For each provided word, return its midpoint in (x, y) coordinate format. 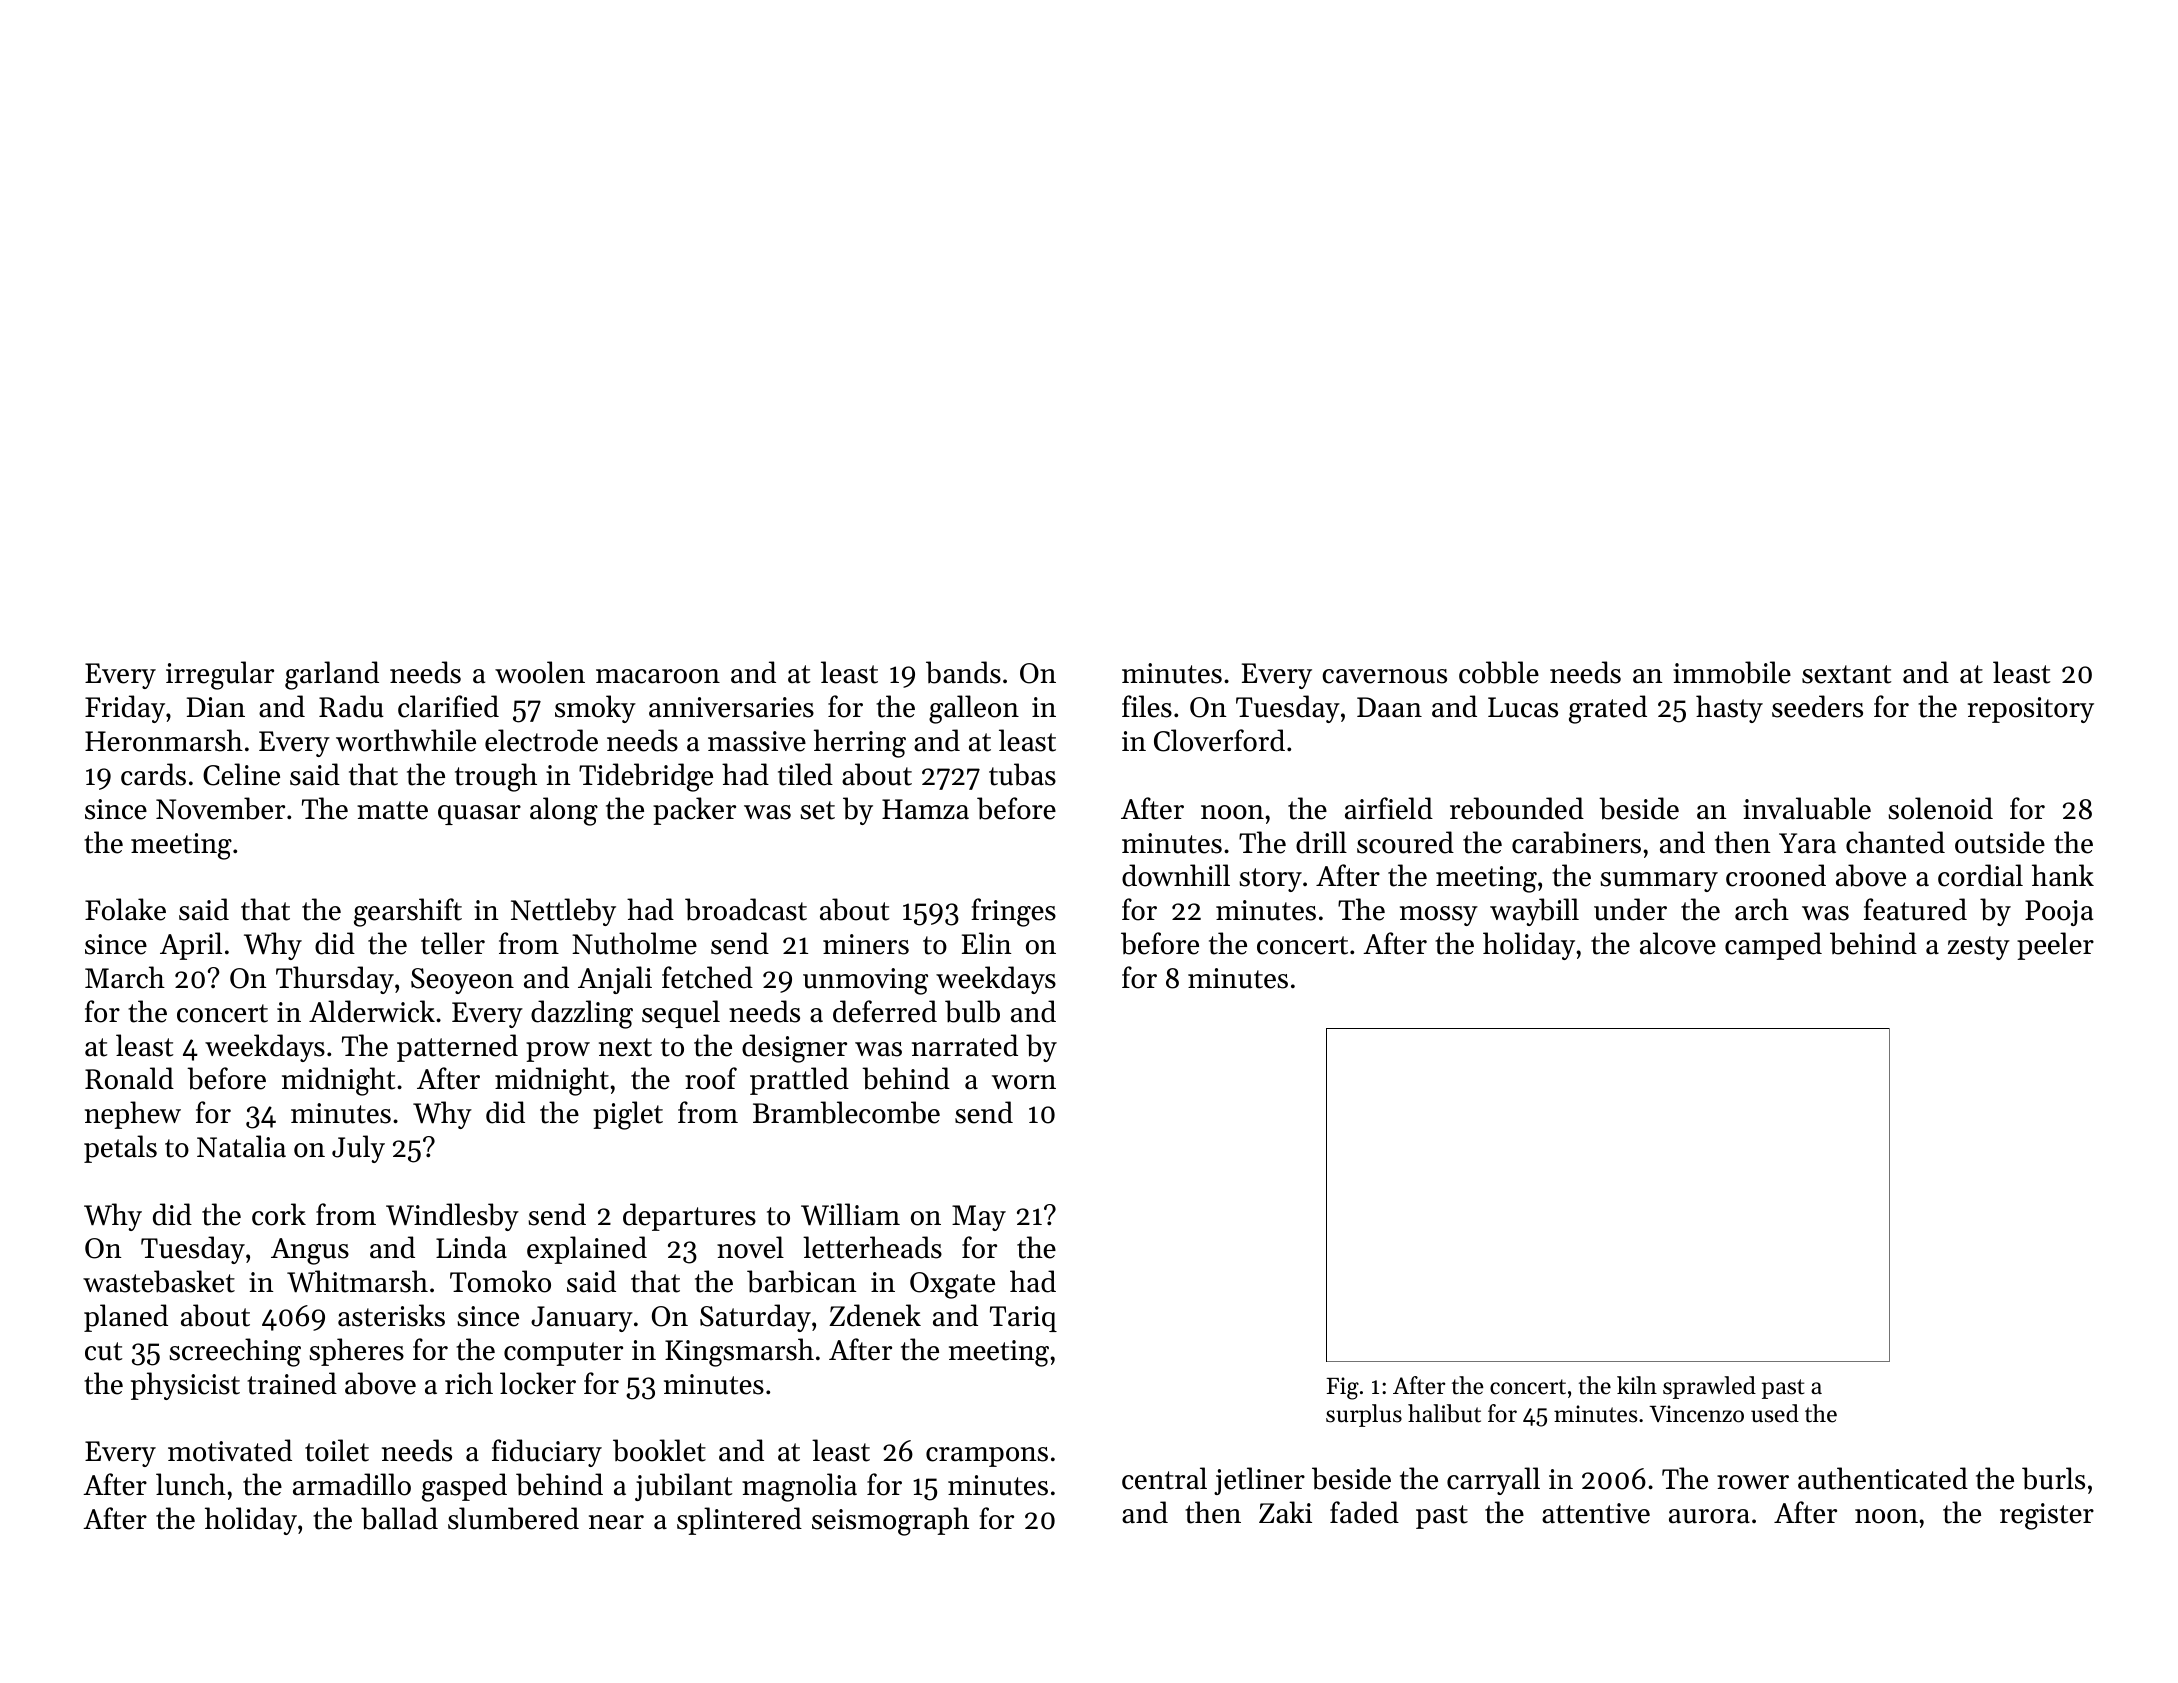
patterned (457, 1048)
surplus (1364, 1415)
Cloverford (1219, 740)
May (979, 1218)
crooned (1776, 875)
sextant (1846, 674)
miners (866, 944)
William (850, 1214)
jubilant (683, 1487)
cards (153, 774)
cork (279, 1214)
